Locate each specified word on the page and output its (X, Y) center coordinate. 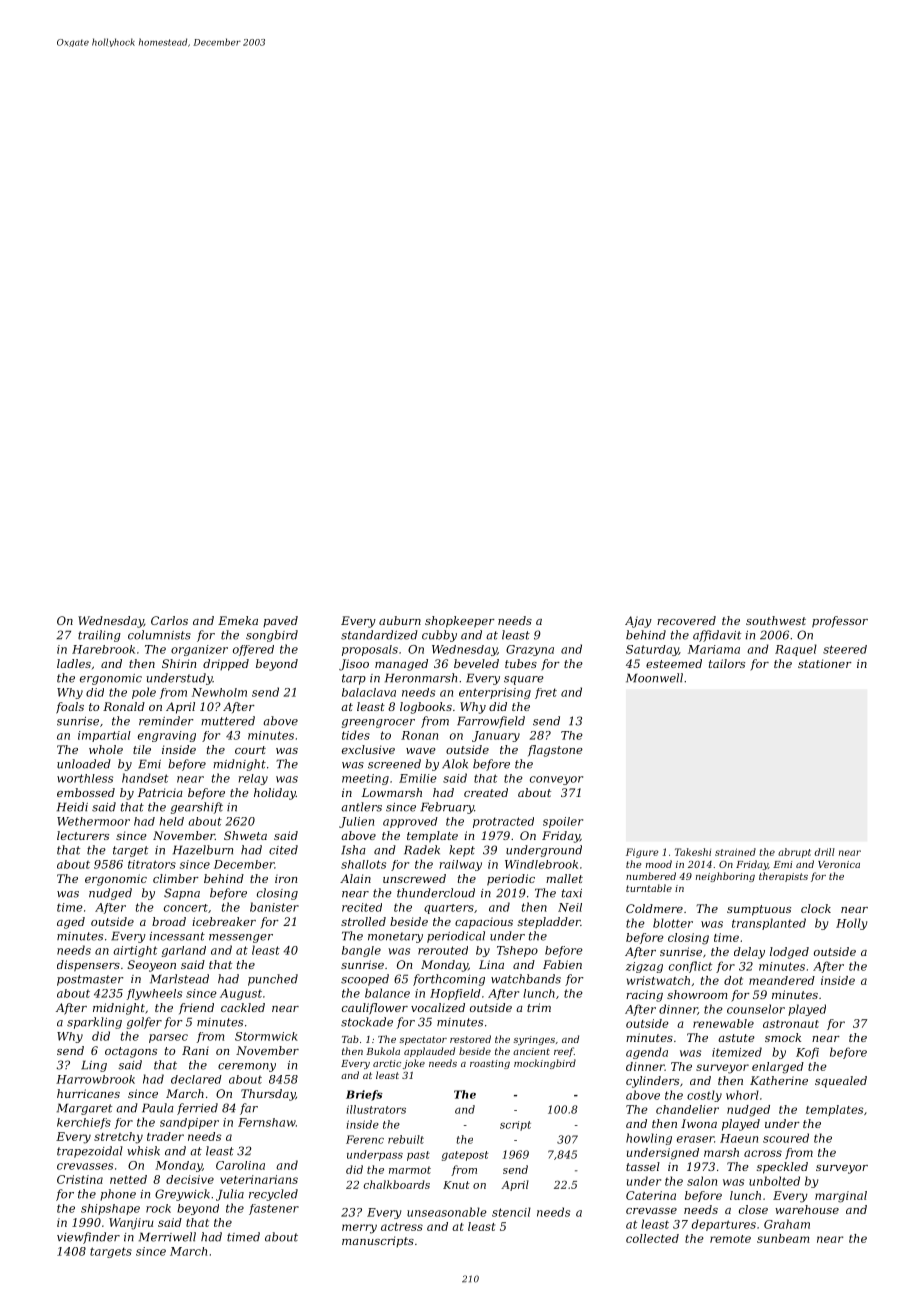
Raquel (796, 650)
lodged (789, 953)
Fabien (562, 964)
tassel (643, 1166)
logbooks (426, 708)
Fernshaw (267, 1122)
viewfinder (88, 1238)
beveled (476, 663)
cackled (243, 1007)
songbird (272, 636)
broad (169, 921)
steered (845, 649)
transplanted (769, 924)
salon (702, 1181)
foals (70, 708)
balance (387, 993)
